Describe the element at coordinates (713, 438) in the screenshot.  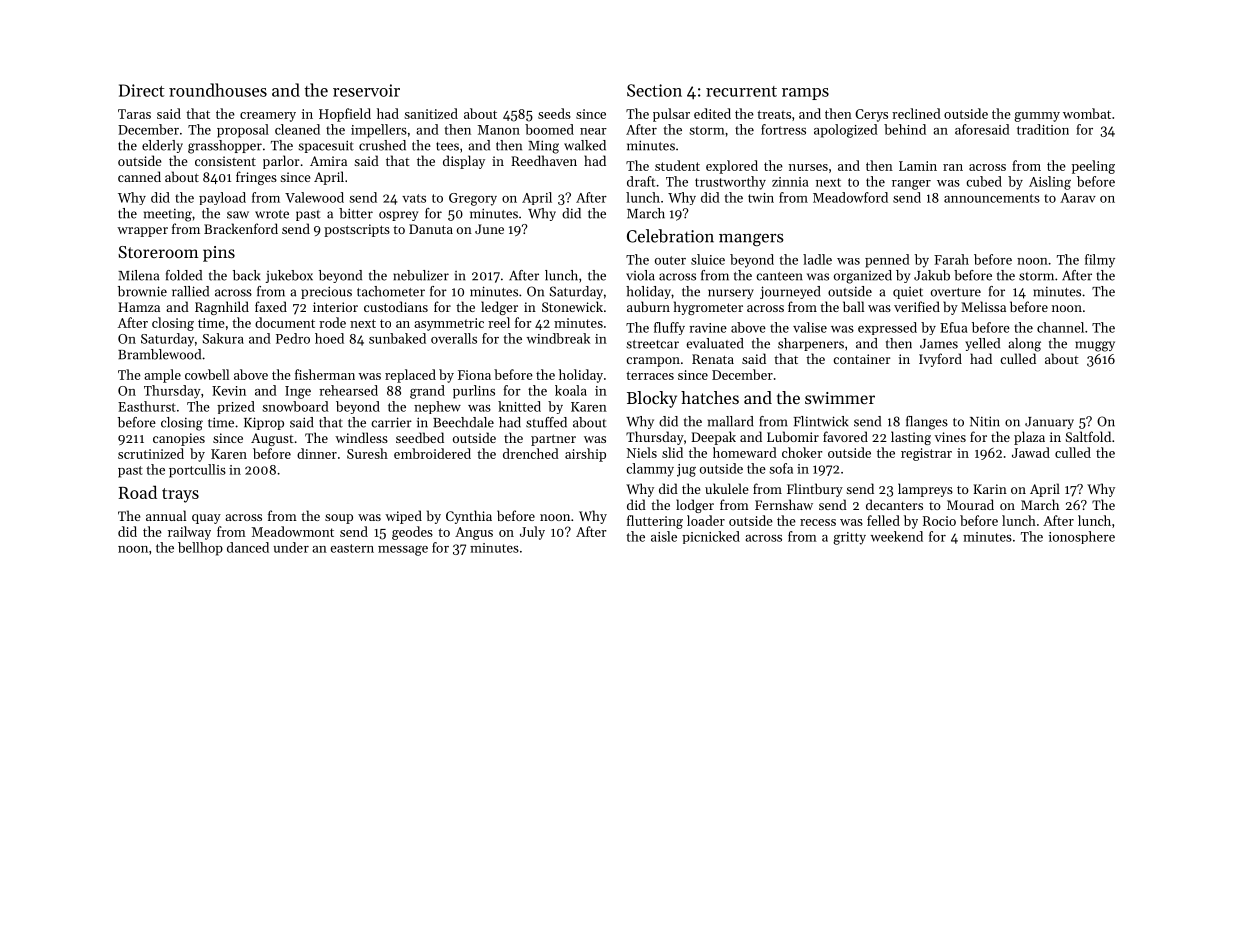
I see `Deepak` at that location.
